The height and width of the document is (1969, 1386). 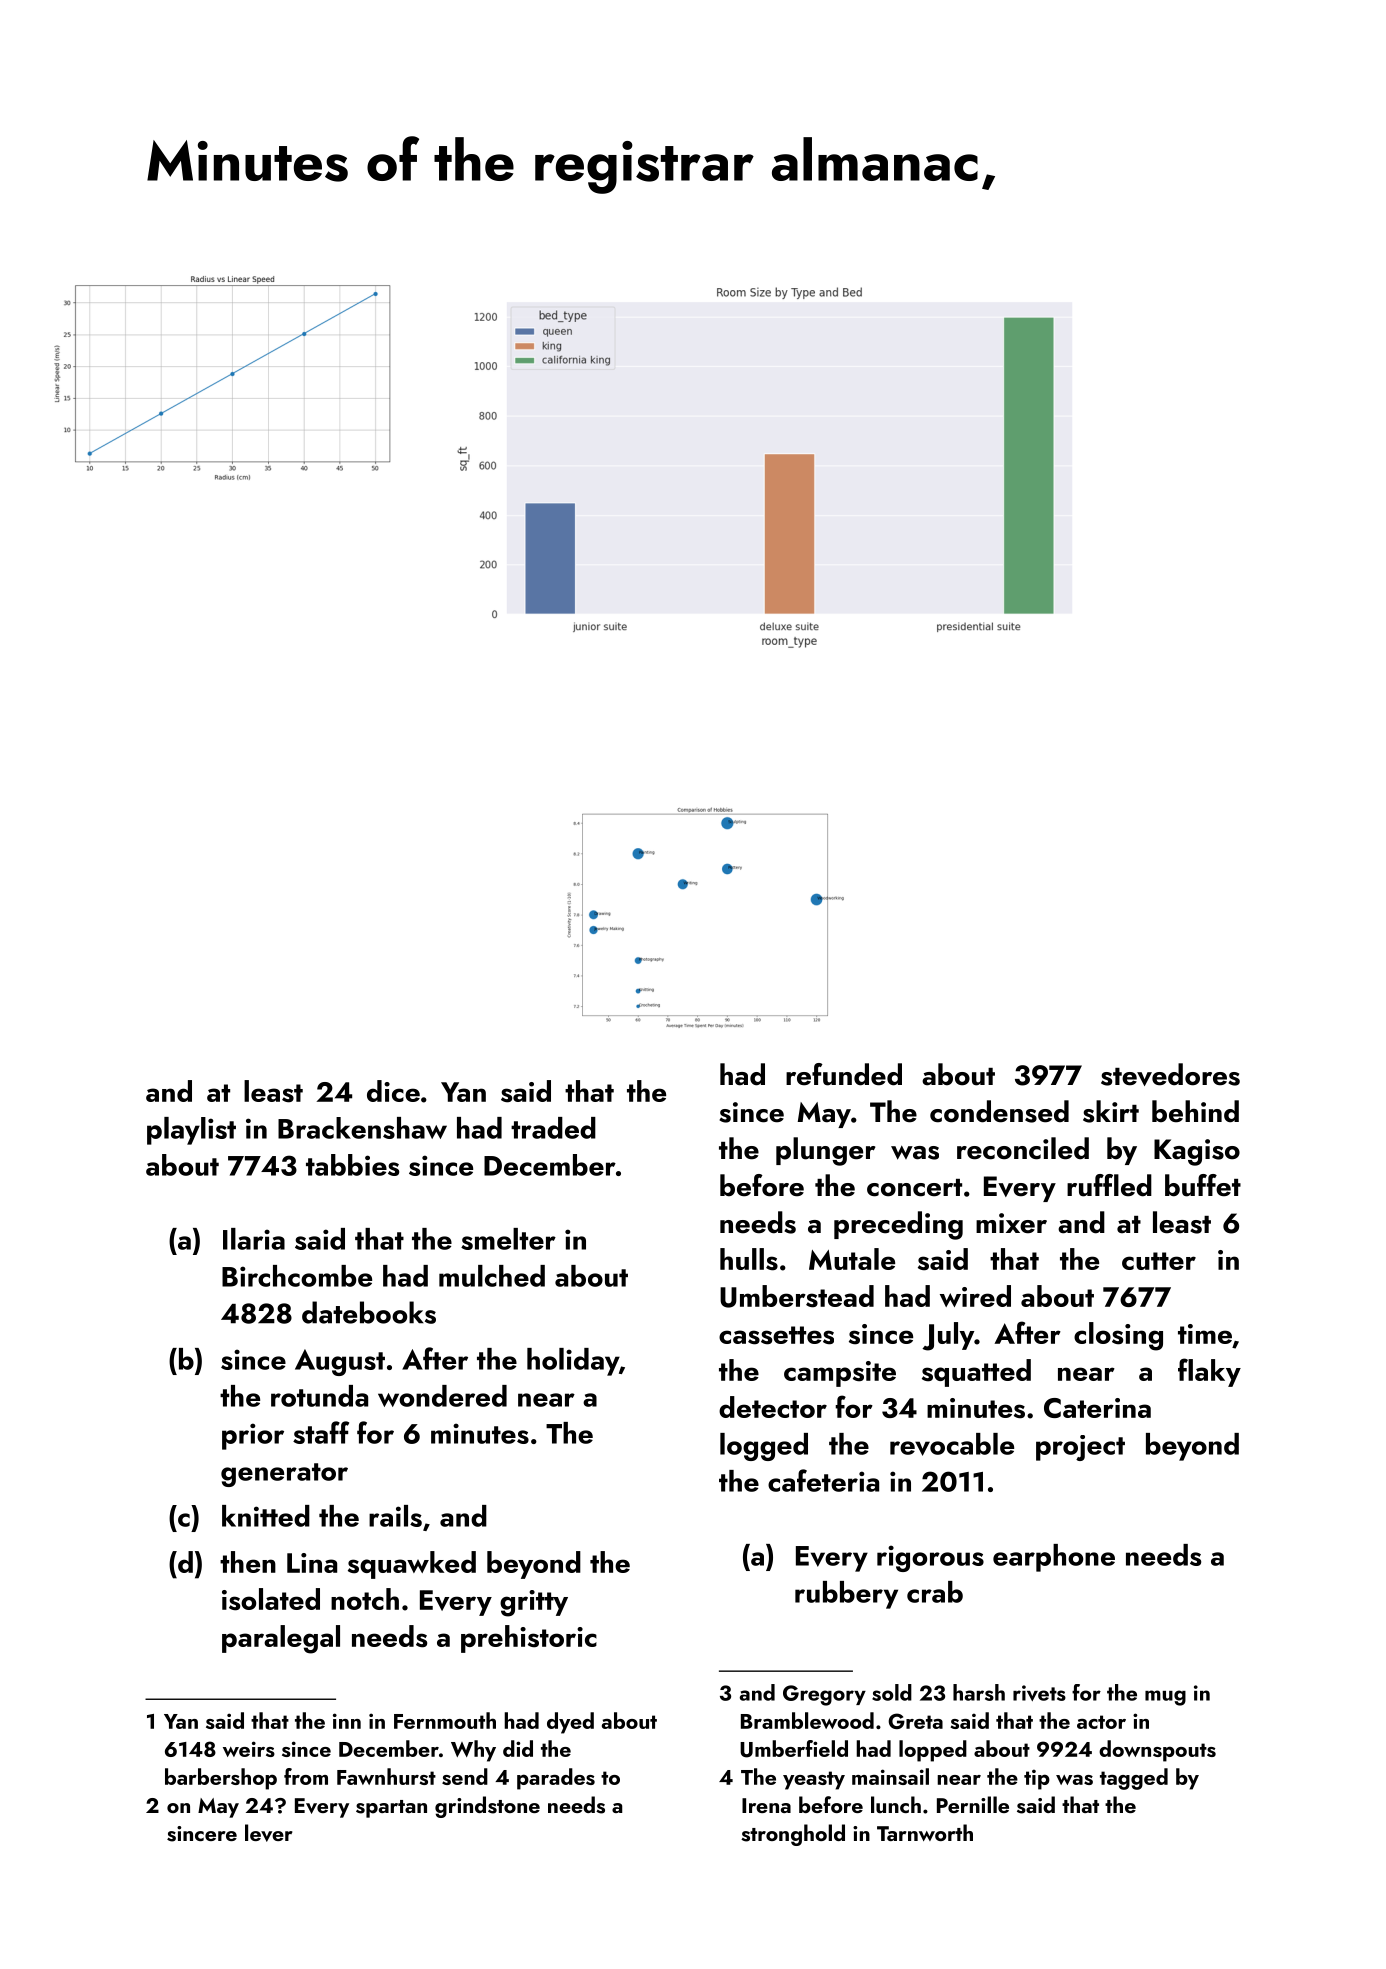 What do you see at coordinates (844, 1074) in the document?
I see `refunded` at bounding box center [844, 1074].
